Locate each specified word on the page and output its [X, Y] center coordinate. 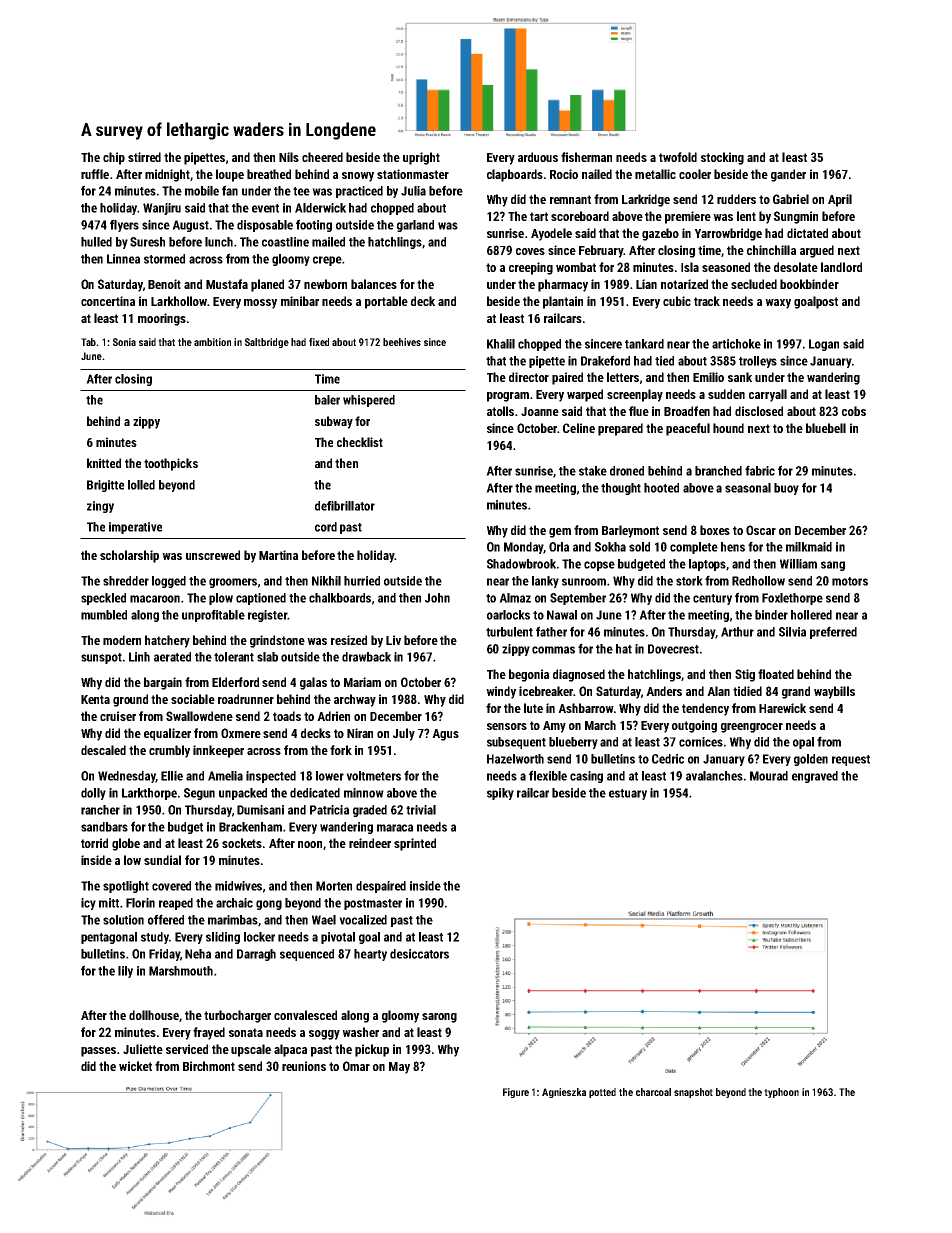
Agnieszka [564, 1093]
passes [98, 1052]
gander [788, 175]
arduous [538, 157]
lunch [219, 242]
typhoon [781, 1093]
